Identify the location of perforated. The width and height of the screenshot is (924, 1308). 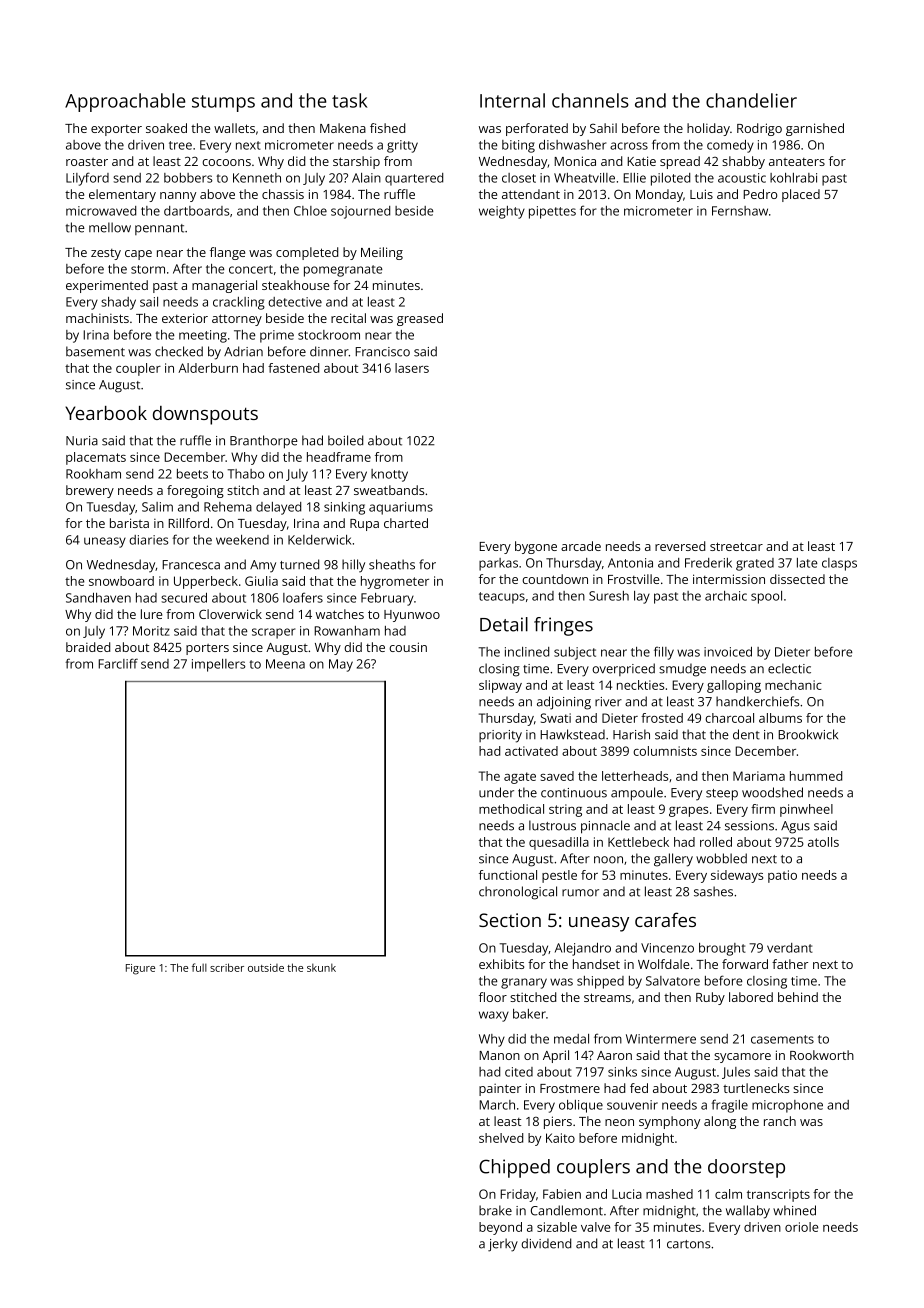
(537, 129).
